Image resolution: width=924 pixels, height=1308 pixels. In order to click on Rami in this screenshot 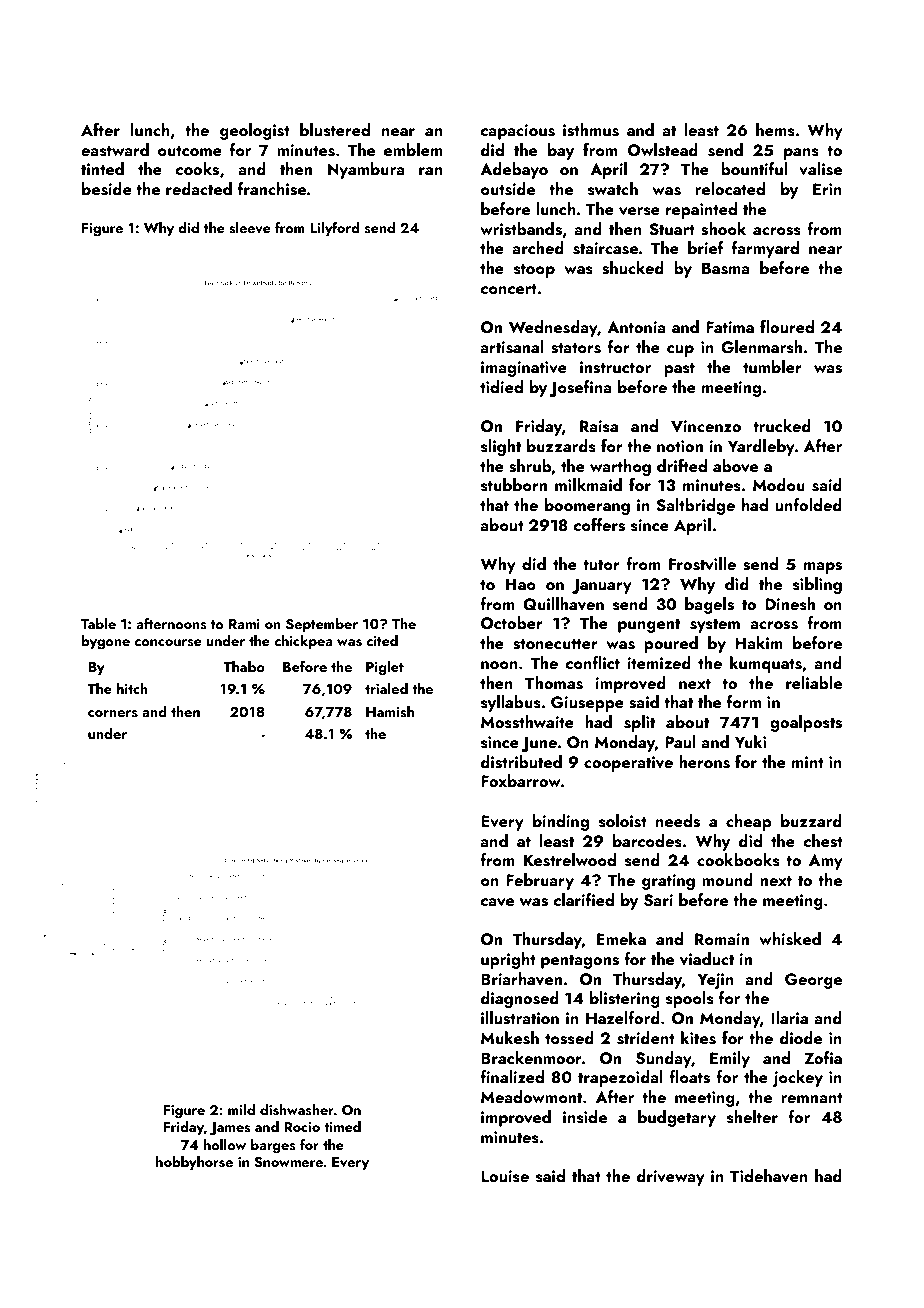, I will do `click(244, 624)`.
